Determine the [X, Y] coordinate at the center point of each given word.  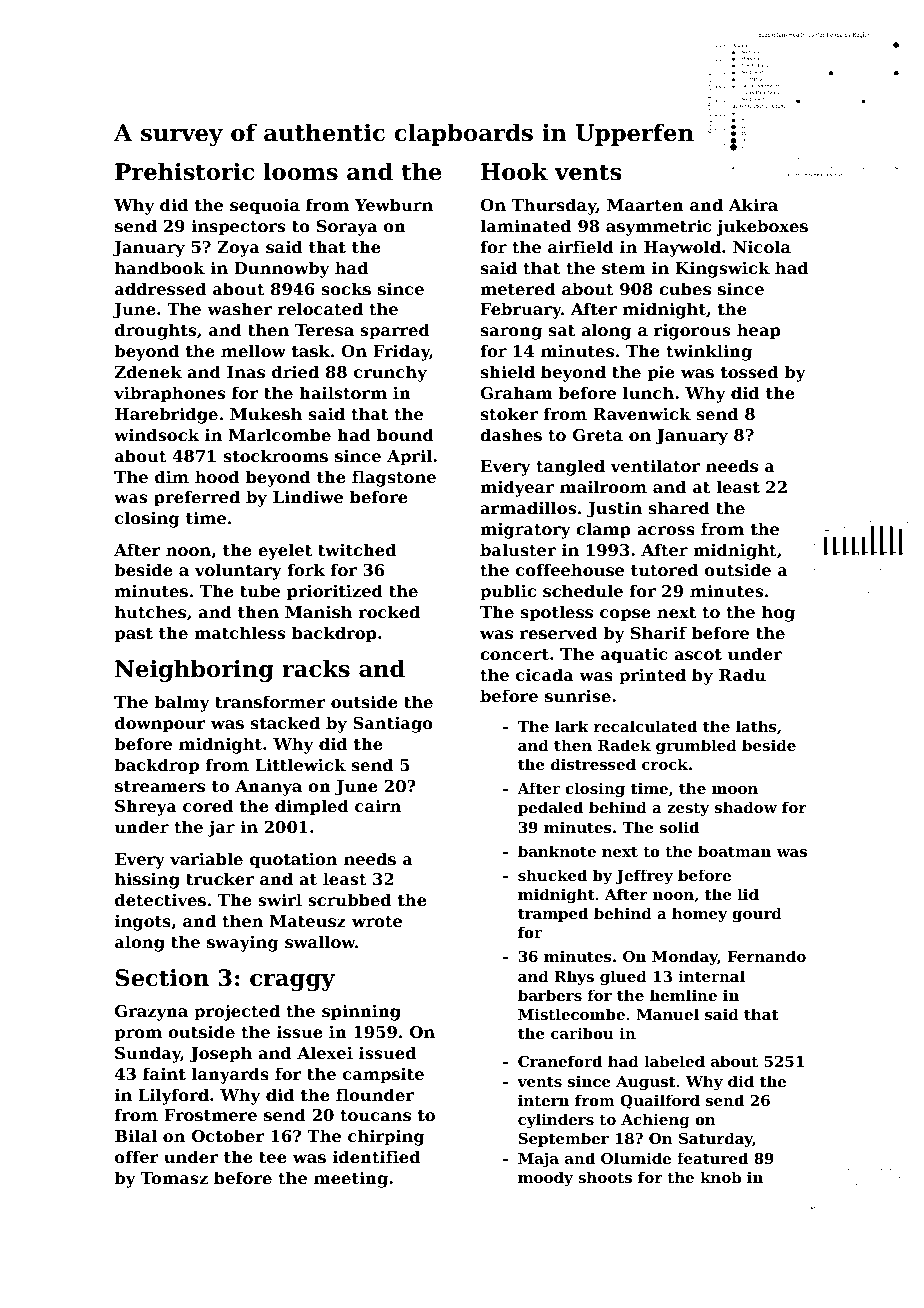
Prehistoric [184, 172]
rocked [389, 611]
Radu [742, 674]
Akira [753, 204]
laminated [526, 225]
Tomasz [174, 1178]
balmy [182, 703]
